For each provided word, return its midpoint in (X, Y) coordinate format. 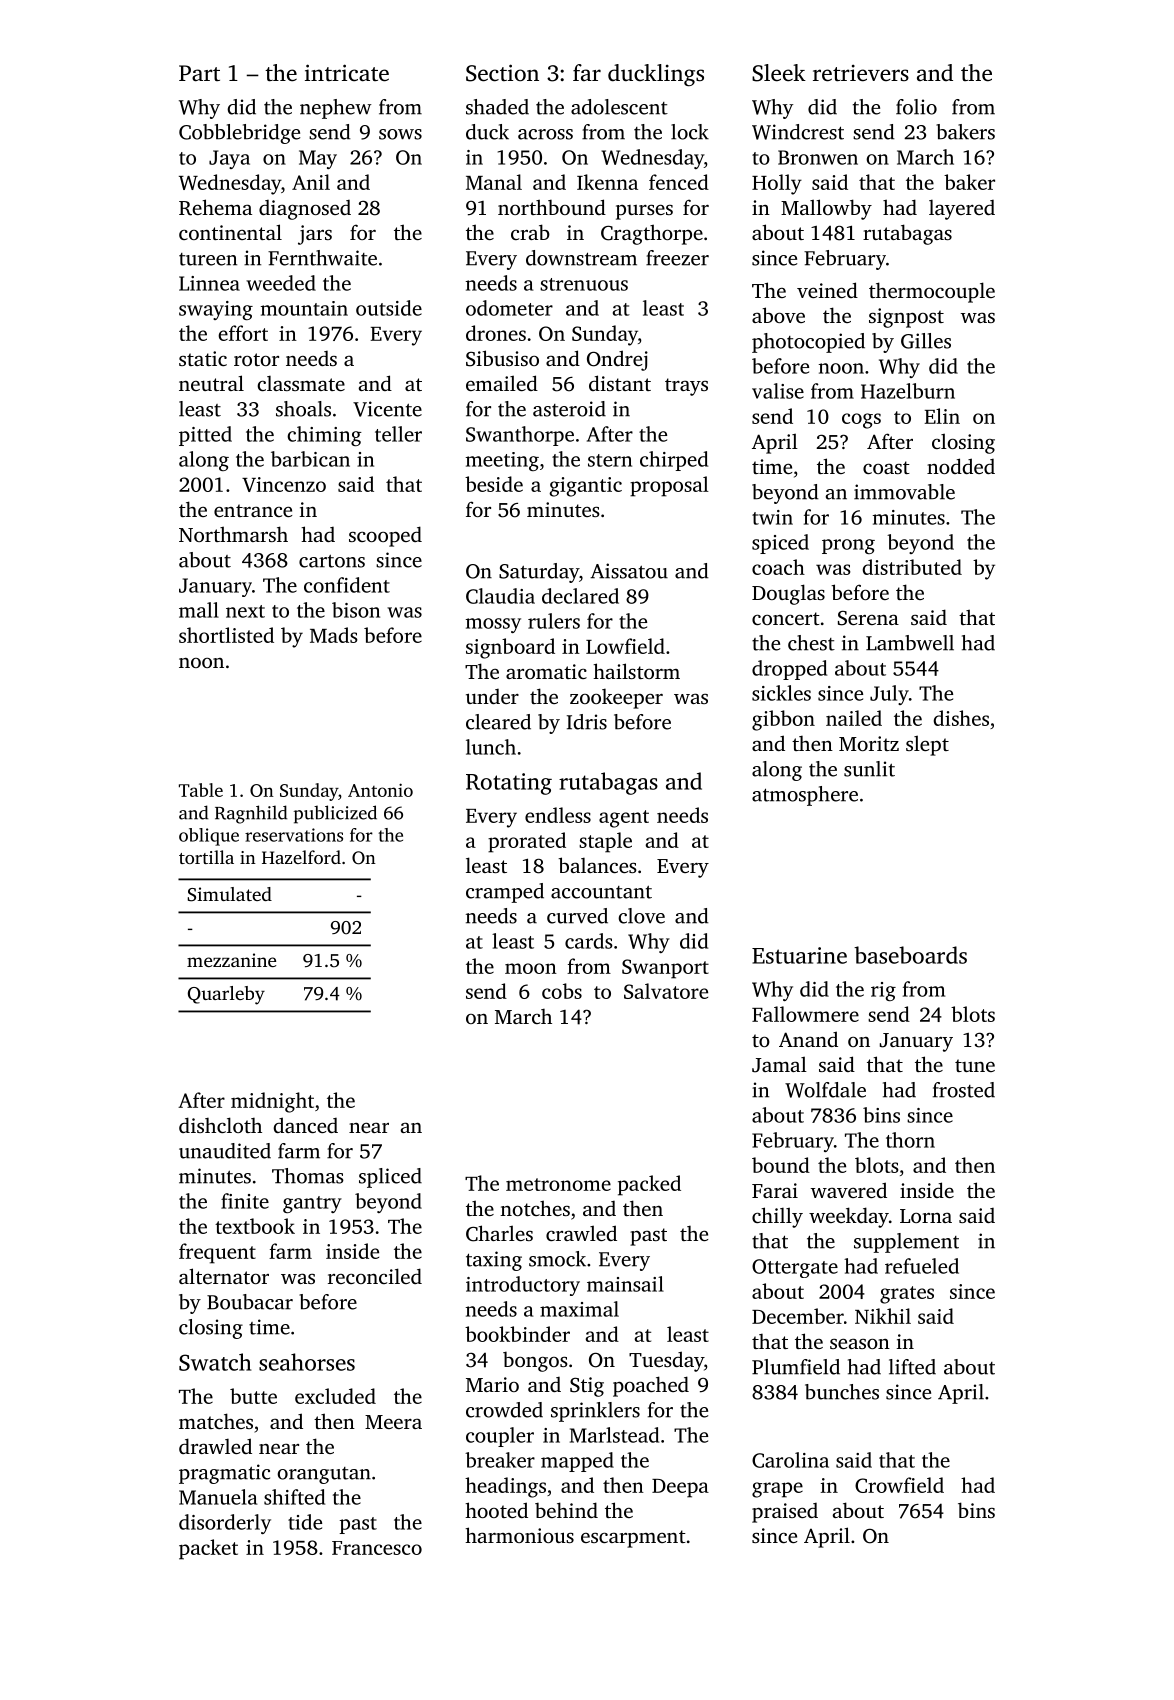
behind (566, 1510)
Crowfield (899, 1485)
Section (502, 73)
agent (624, 819)
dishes (961, 718)
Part (199, 73)
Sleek (779, 73)
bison (356, 610)
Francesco (377, 1548)
